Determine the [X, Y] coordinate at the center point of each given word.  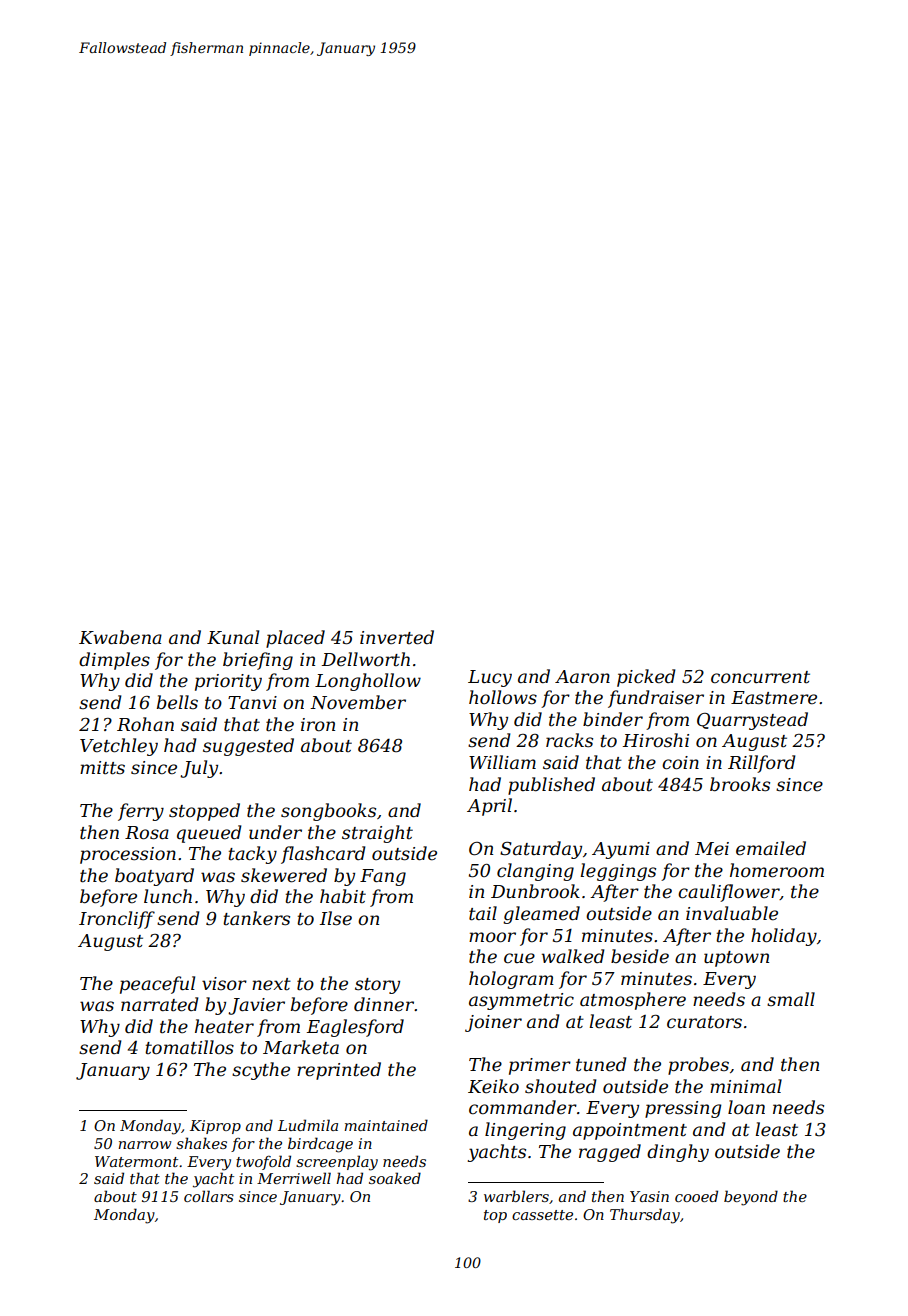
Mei [712, 848]
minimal [746, 1086]
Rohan [145, 724]
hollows [503, 697]
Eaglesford [355, 1028]
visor [224, 983]
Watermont [136, 1161]
